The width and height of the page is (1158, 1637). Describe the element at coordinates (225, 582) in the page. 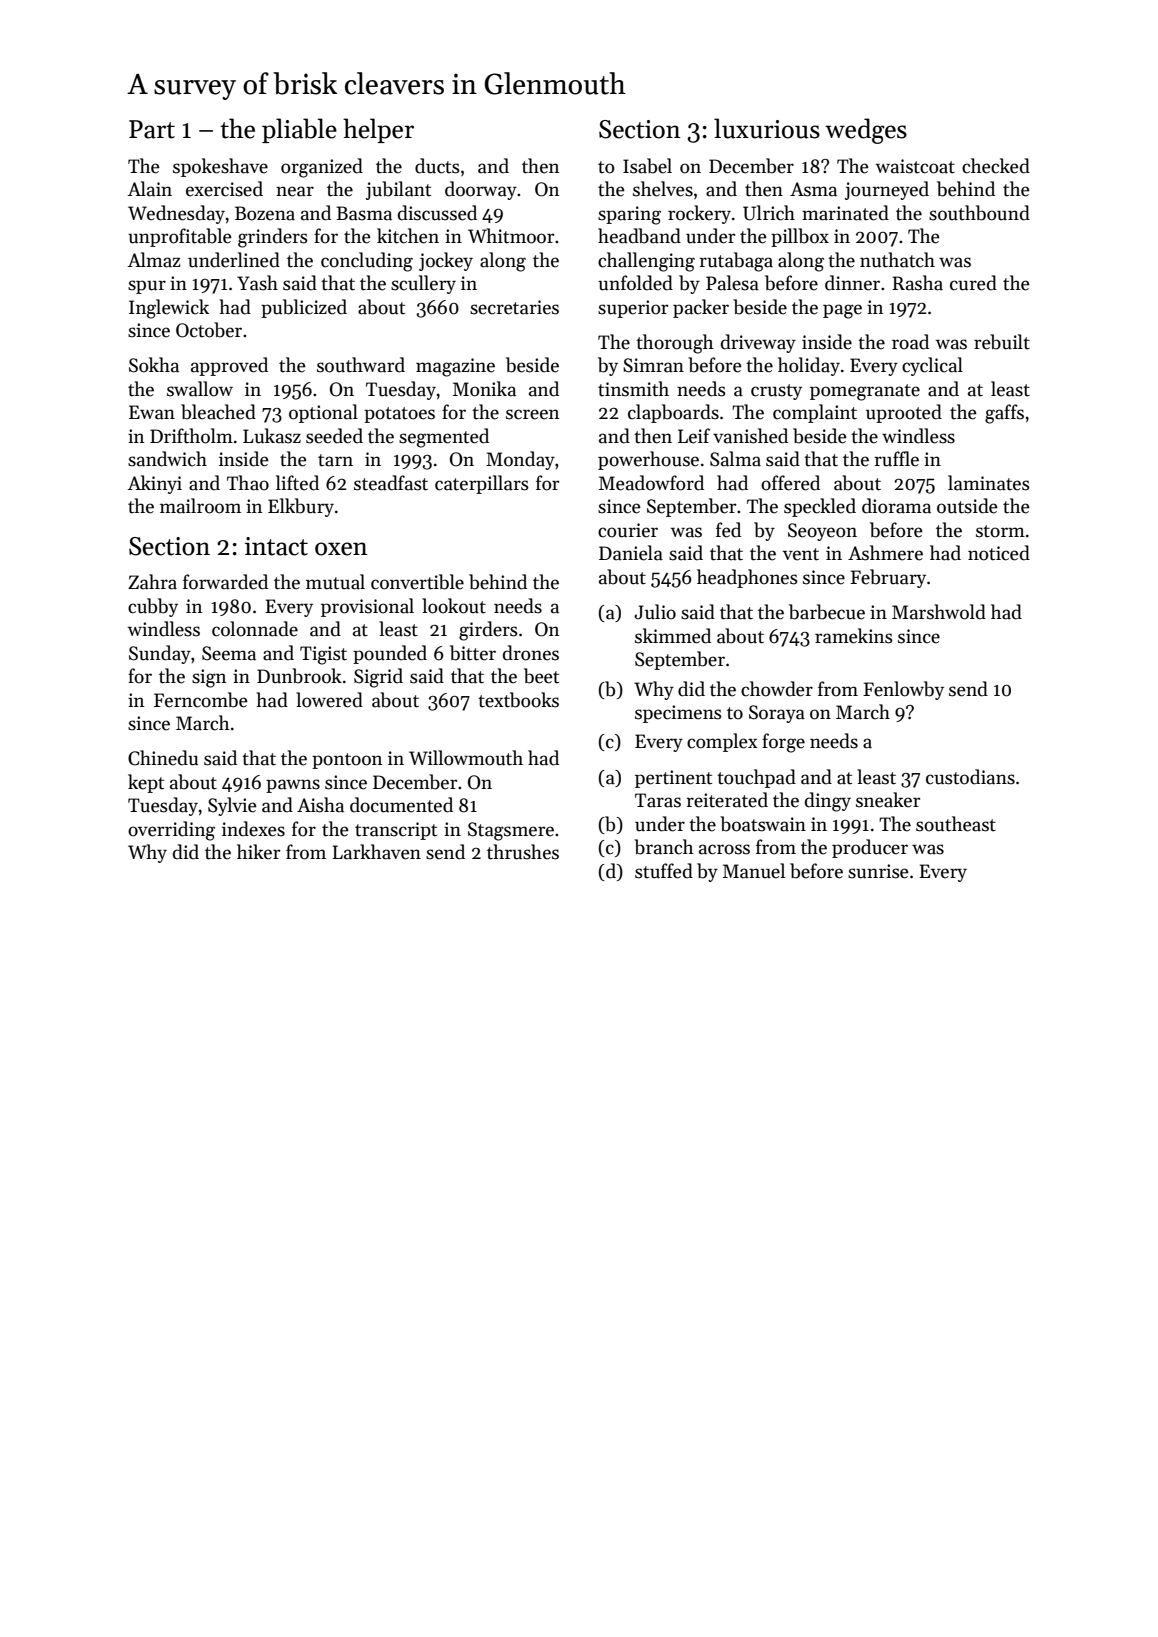

I see `forwarded` at that location.
